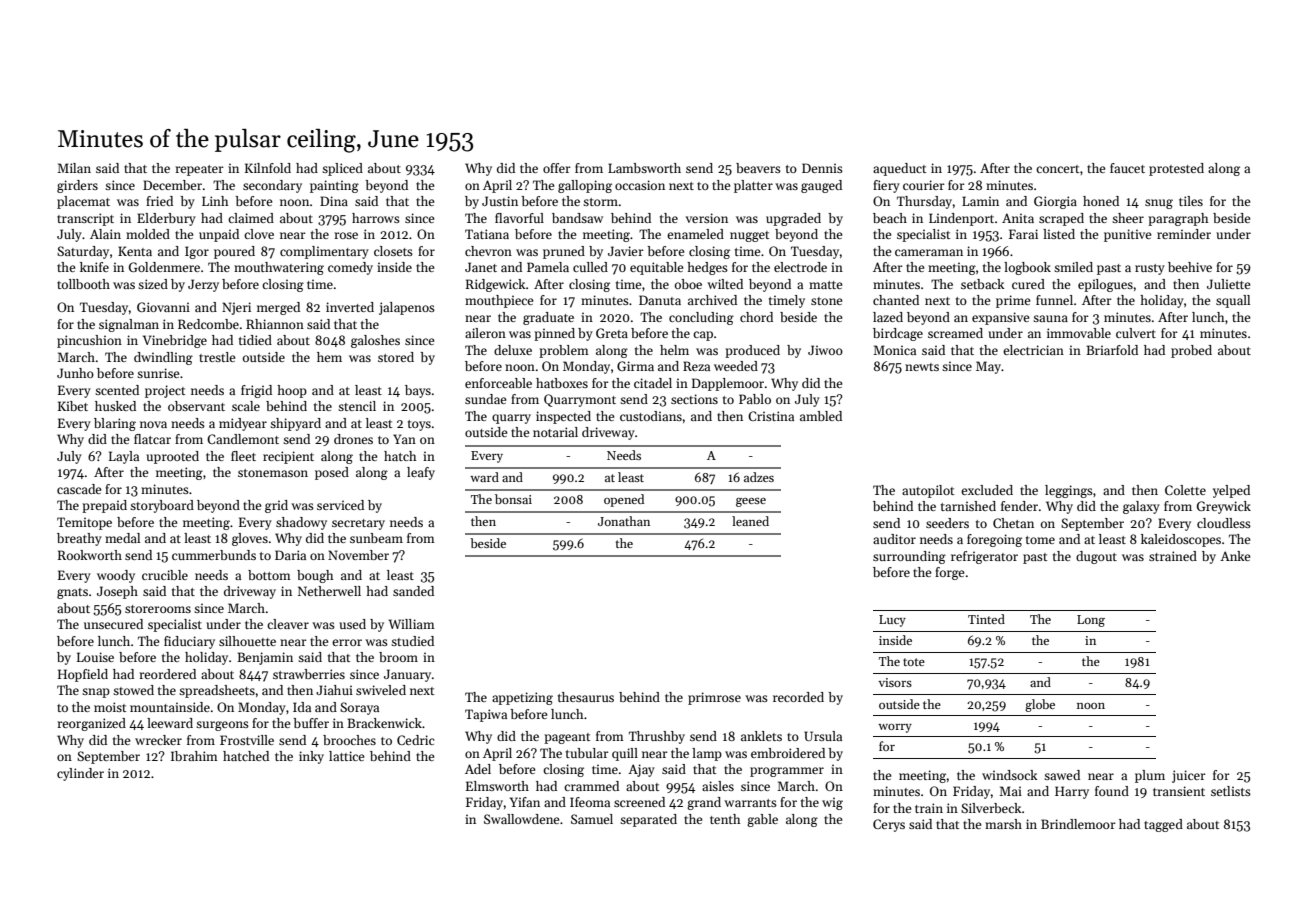 Image resolution: width=1308 pixels, height=924 pixels. What do you see at coordinates (124, 457) in the screenshot?
I see `Layla` at bounding box center [124, 457].
